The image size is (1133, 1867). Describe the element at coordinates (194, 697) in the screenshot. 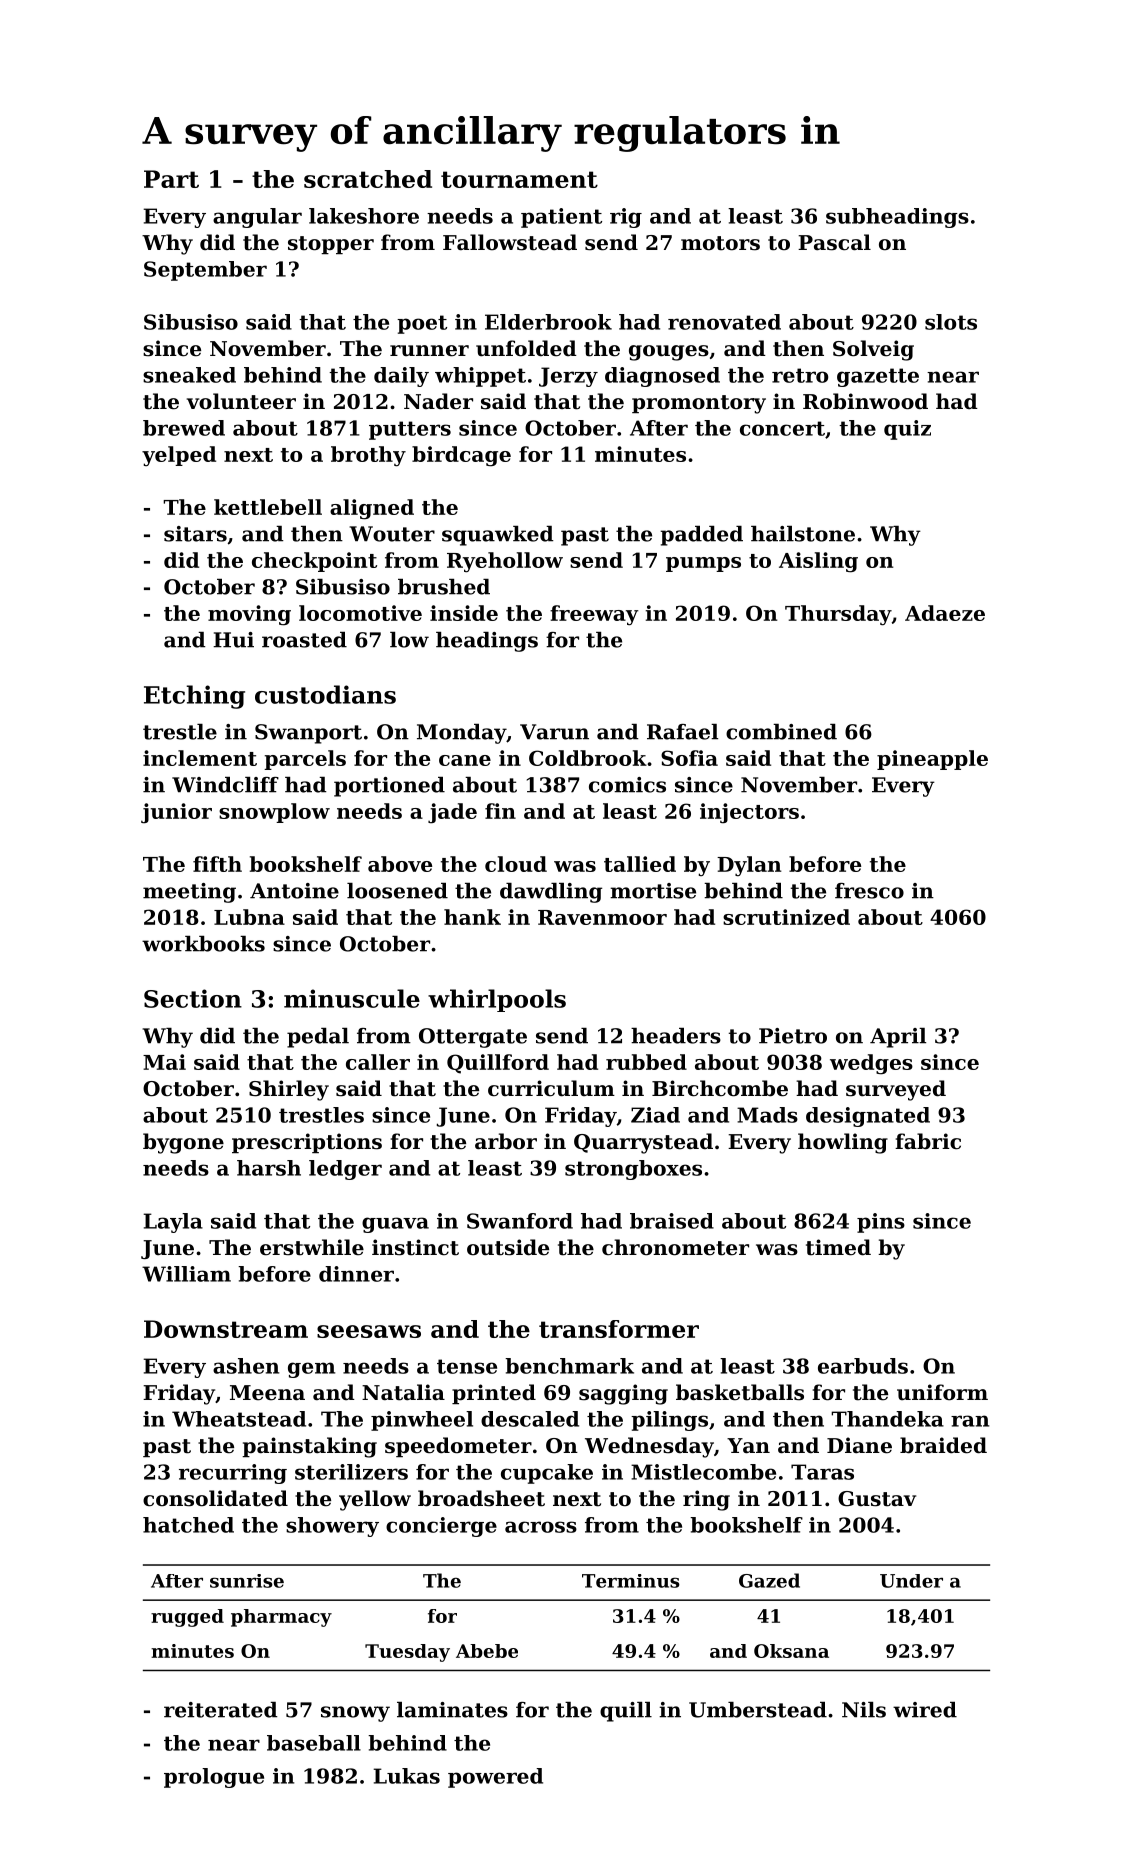

I see `Etching` at that location.
